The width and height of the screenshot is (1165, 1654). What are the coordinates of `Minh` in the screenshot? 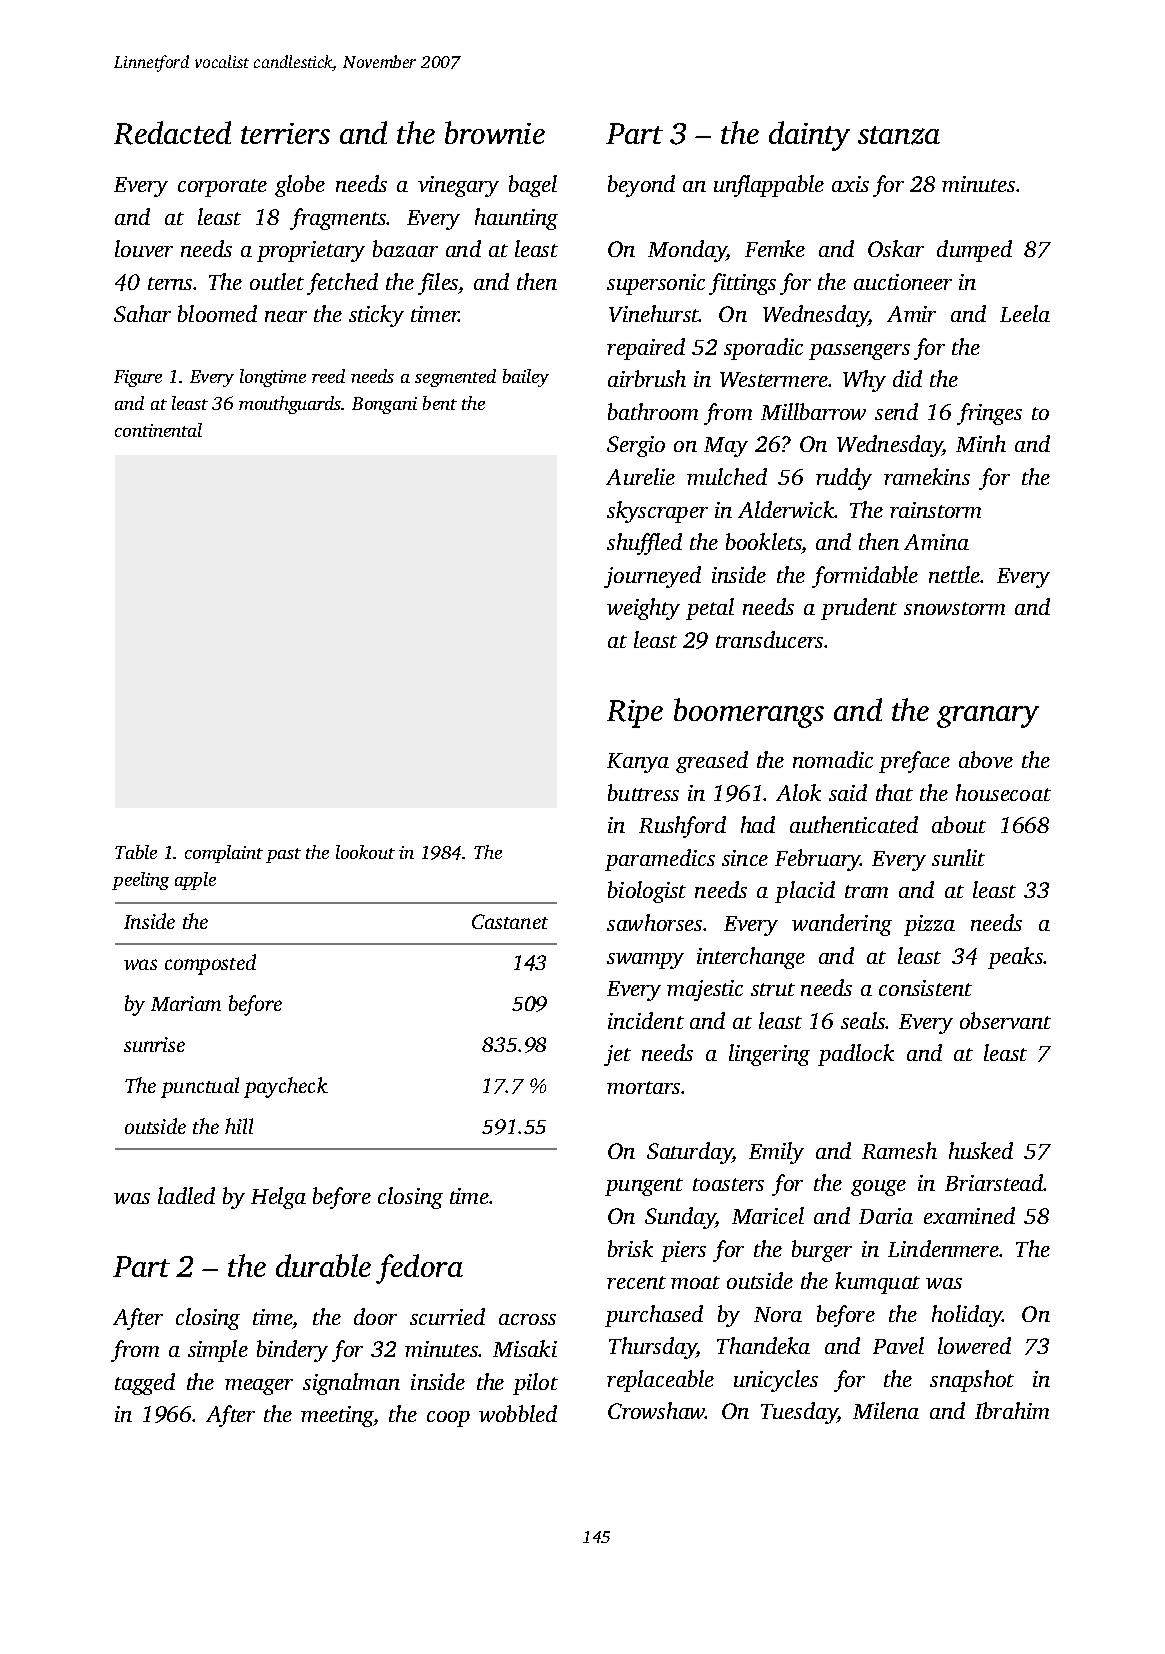 It's located at (981, 443).
